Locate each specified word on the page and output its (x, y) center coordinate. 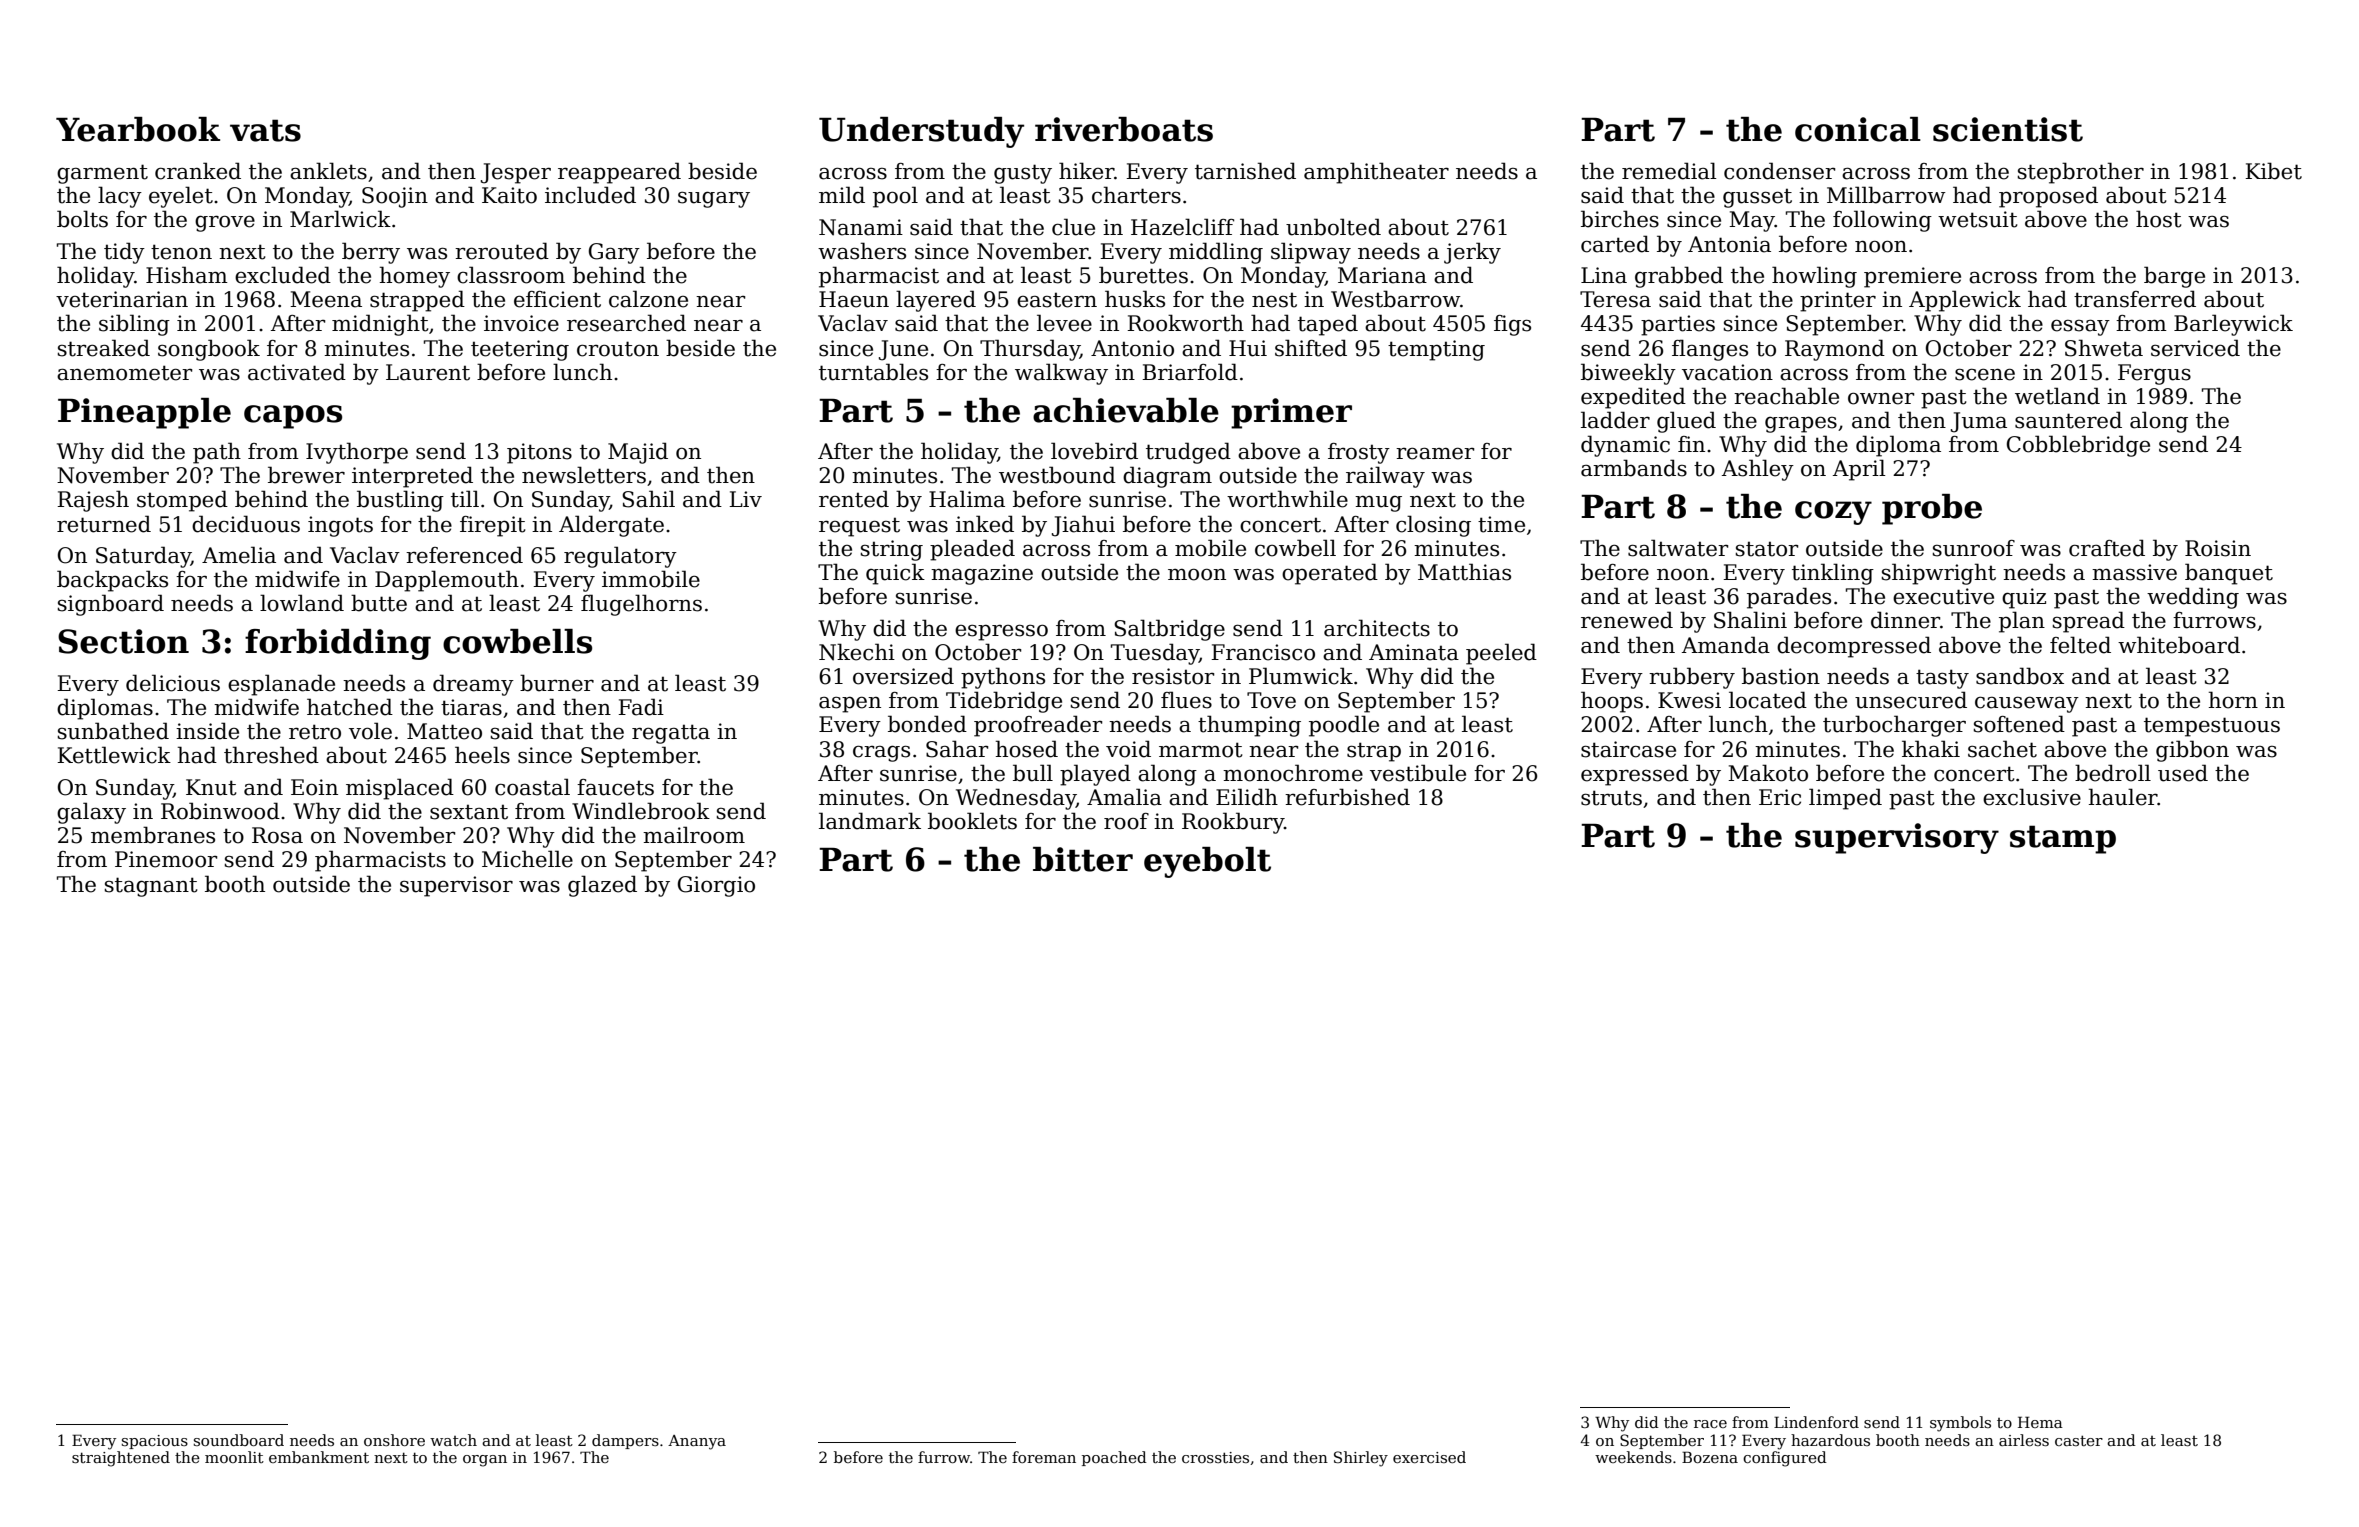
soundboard (239, 1440)
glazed (602, 886)
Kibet (2273, 171)
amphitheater (1376, 173)
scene (1985, 374)
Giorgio (716, 886)
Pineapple (144, 413)
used (2183, 773)
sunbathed (113, 731)
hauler (2123, 797)
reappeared (619, 173)
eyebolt (1207, 862)
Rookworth (1185, 323)
